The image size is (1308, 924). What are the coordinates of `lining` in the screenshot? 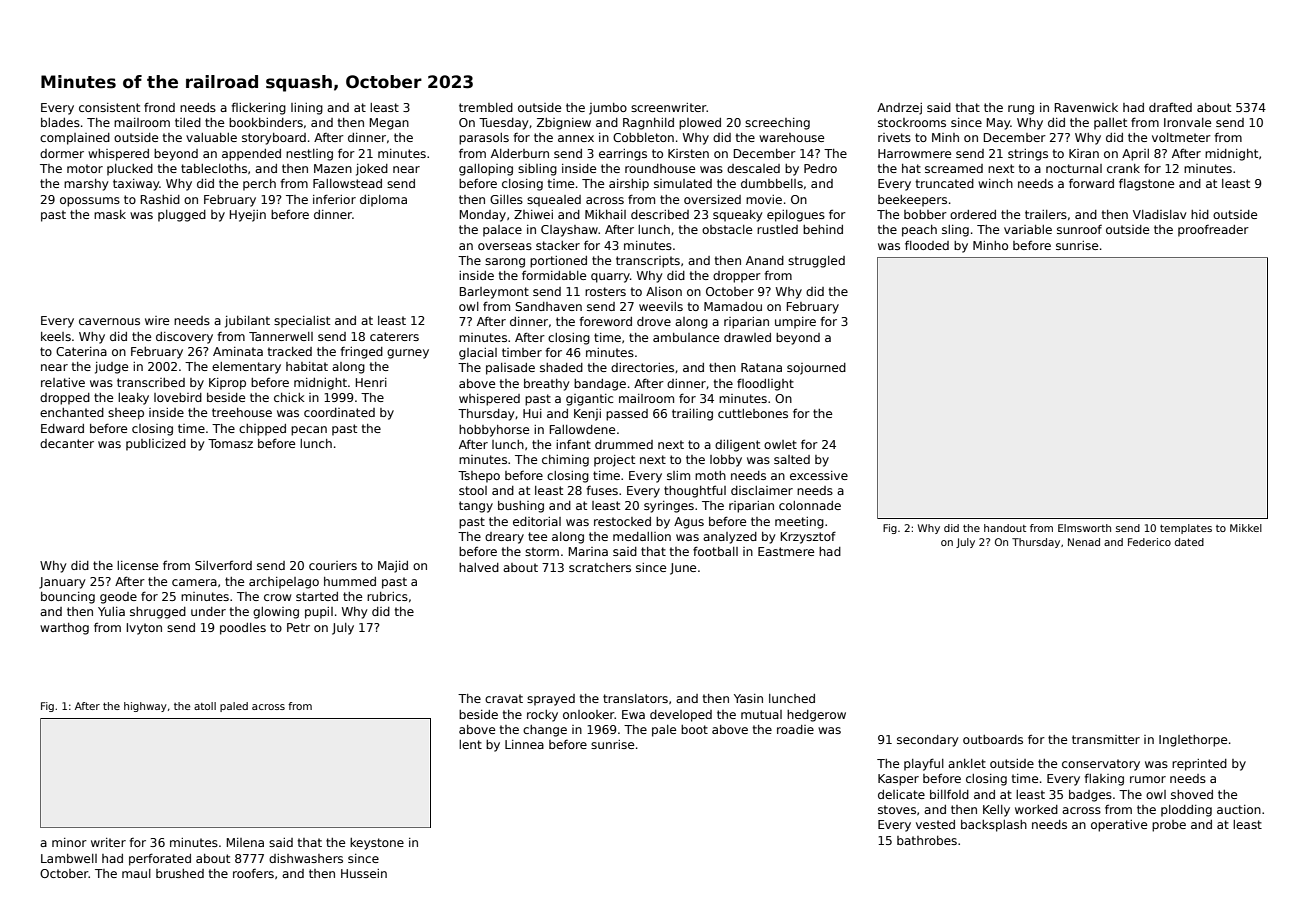 It's located at (307, 109).
